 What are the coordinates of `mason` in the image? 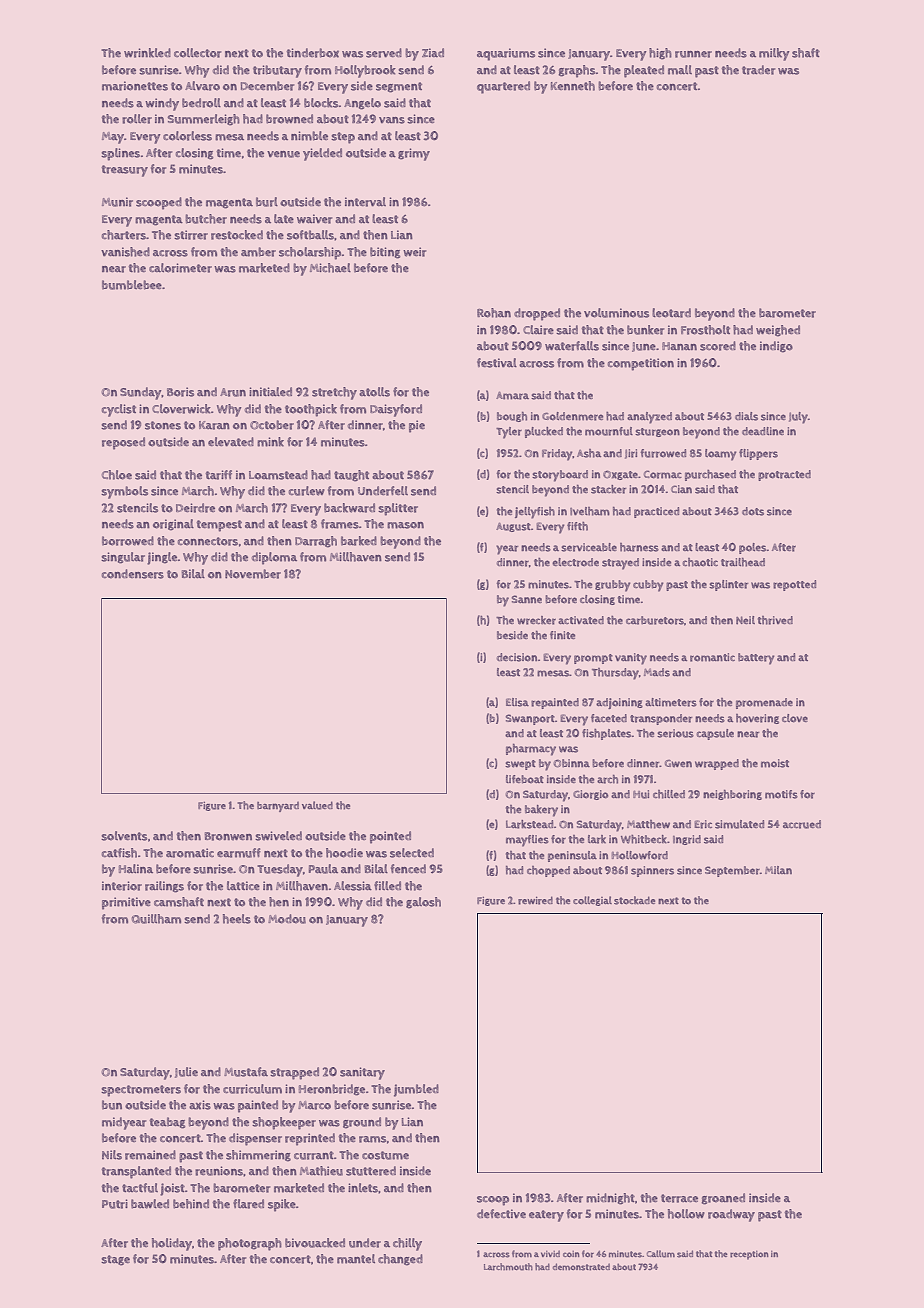 It's located at (405, 525).
